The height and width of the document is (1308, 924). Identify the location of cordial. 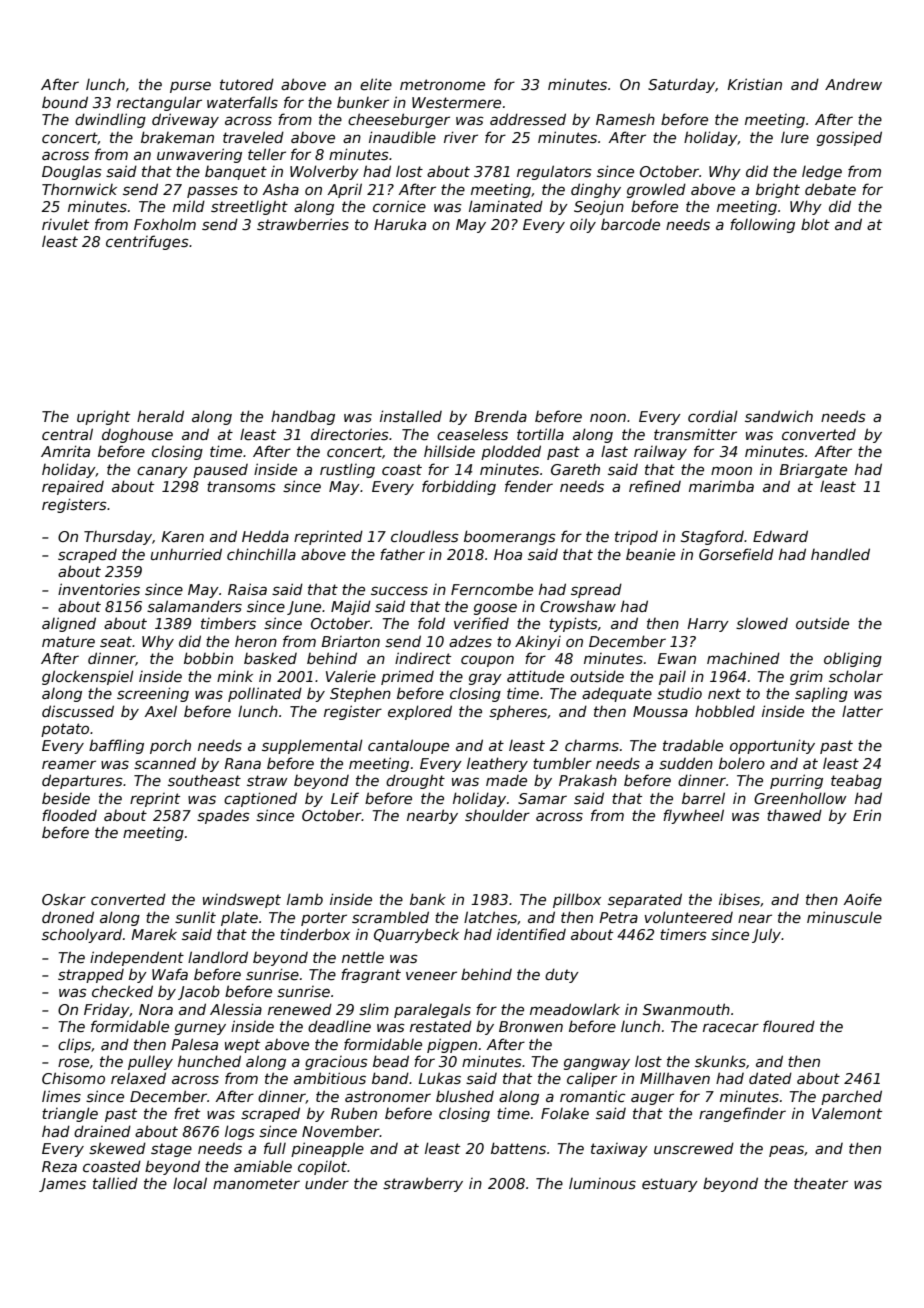
(713, 416).
